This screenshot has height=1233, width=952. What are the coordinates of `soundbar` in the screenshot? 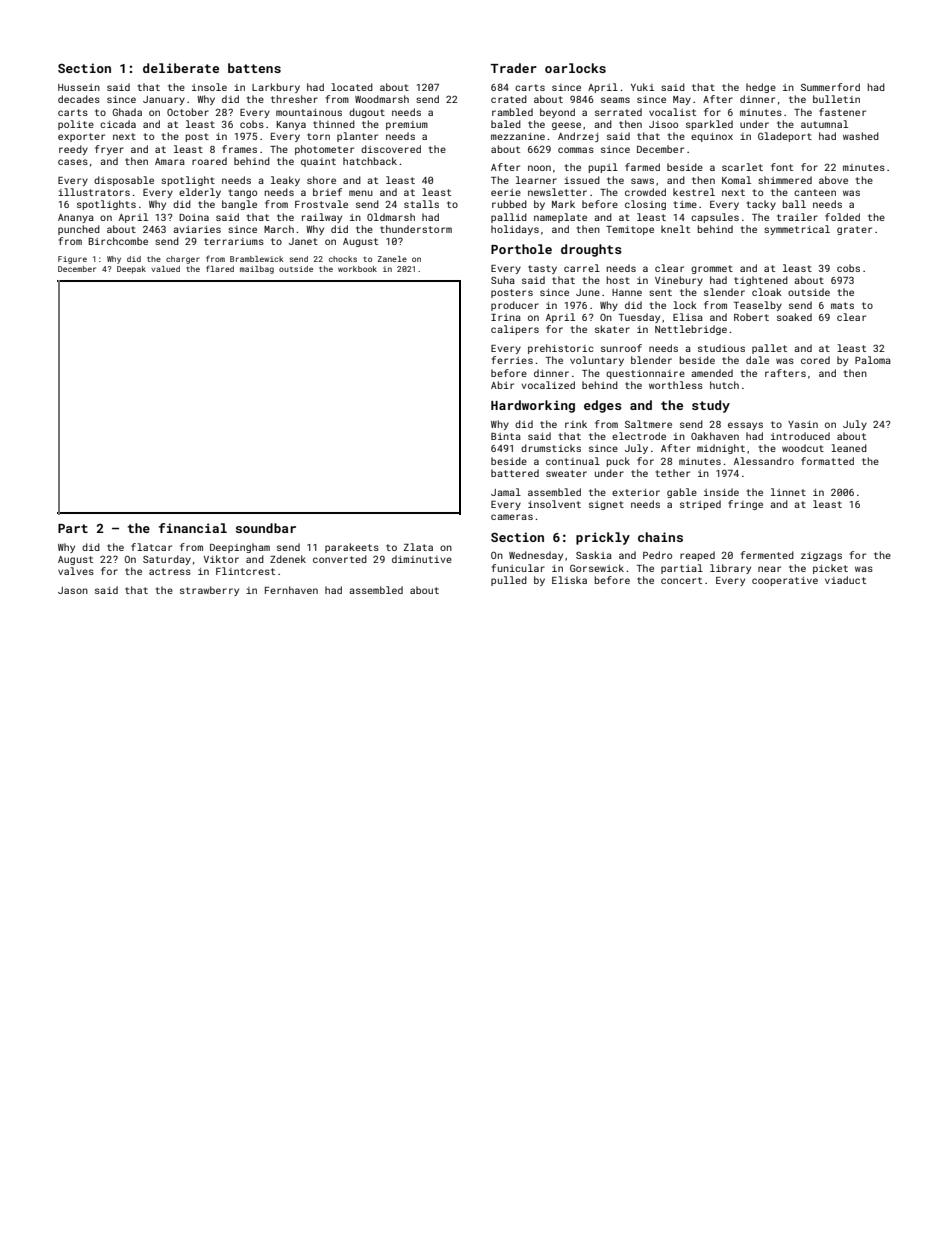 It's located at (266, 528).
